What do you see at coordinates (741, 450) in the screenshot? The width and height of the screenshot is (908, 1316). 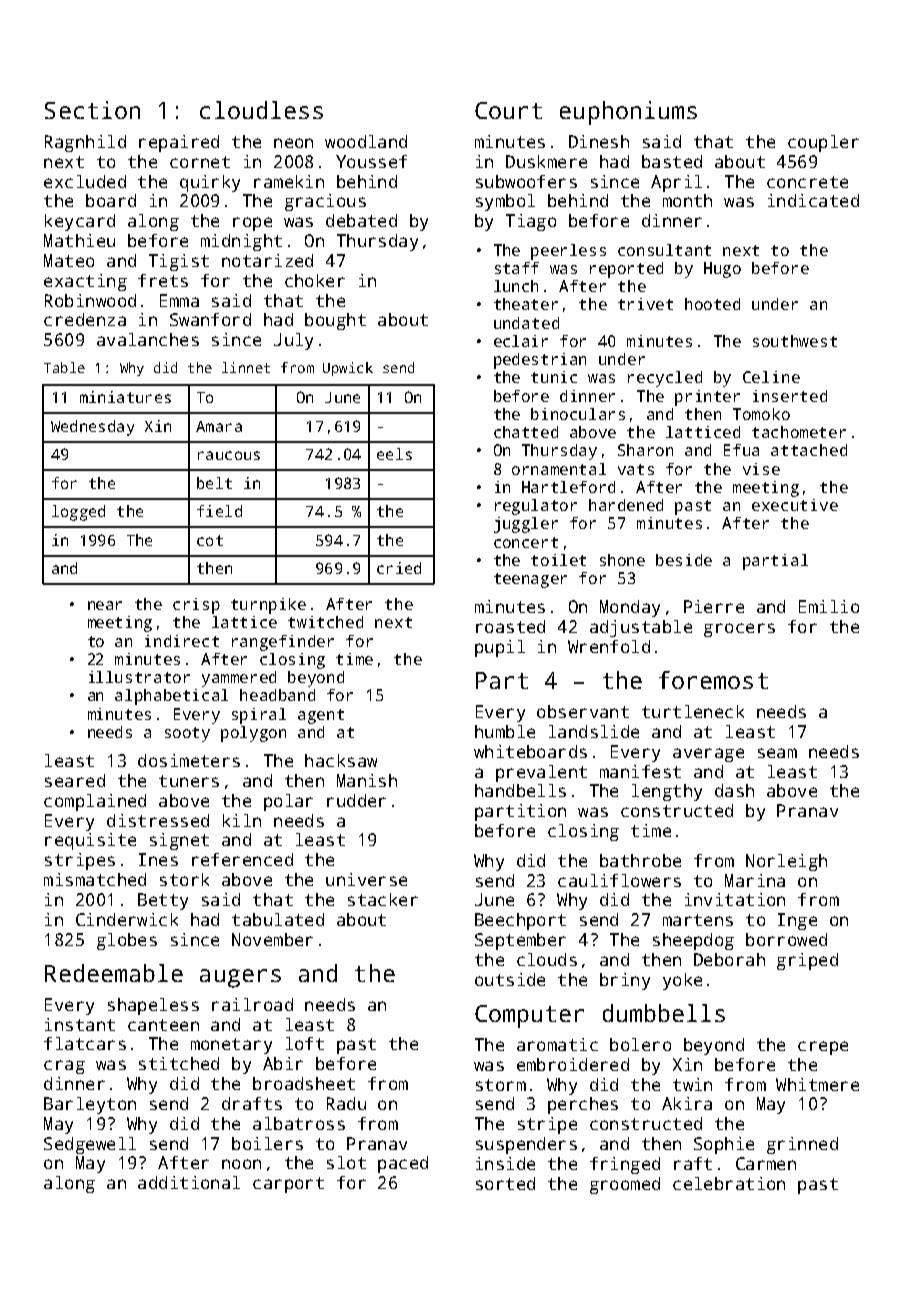 I see `Efua` at bounding box center [741, 450].
